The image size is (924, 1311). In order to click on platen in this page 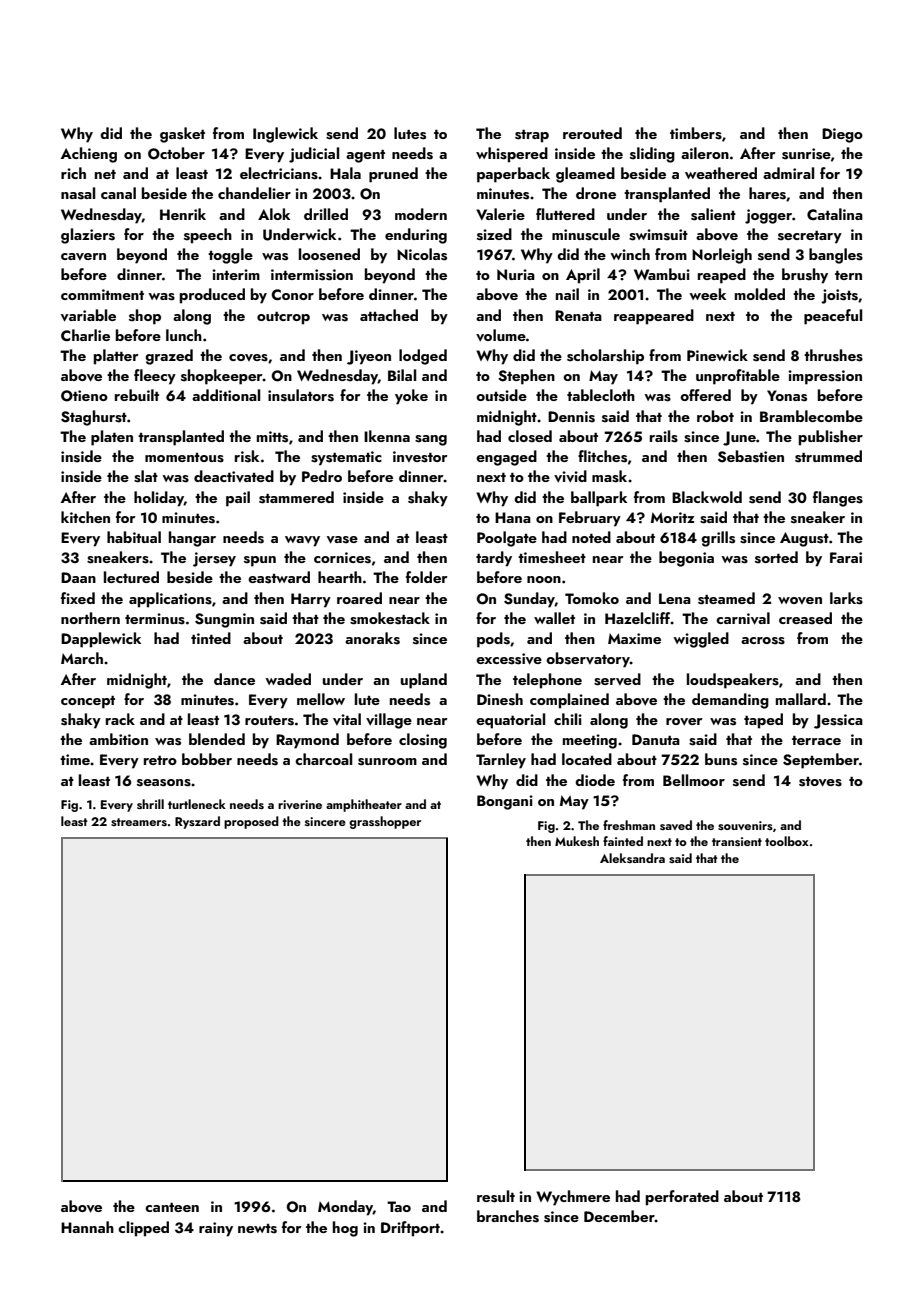, I will do `click(112, 438)`.
